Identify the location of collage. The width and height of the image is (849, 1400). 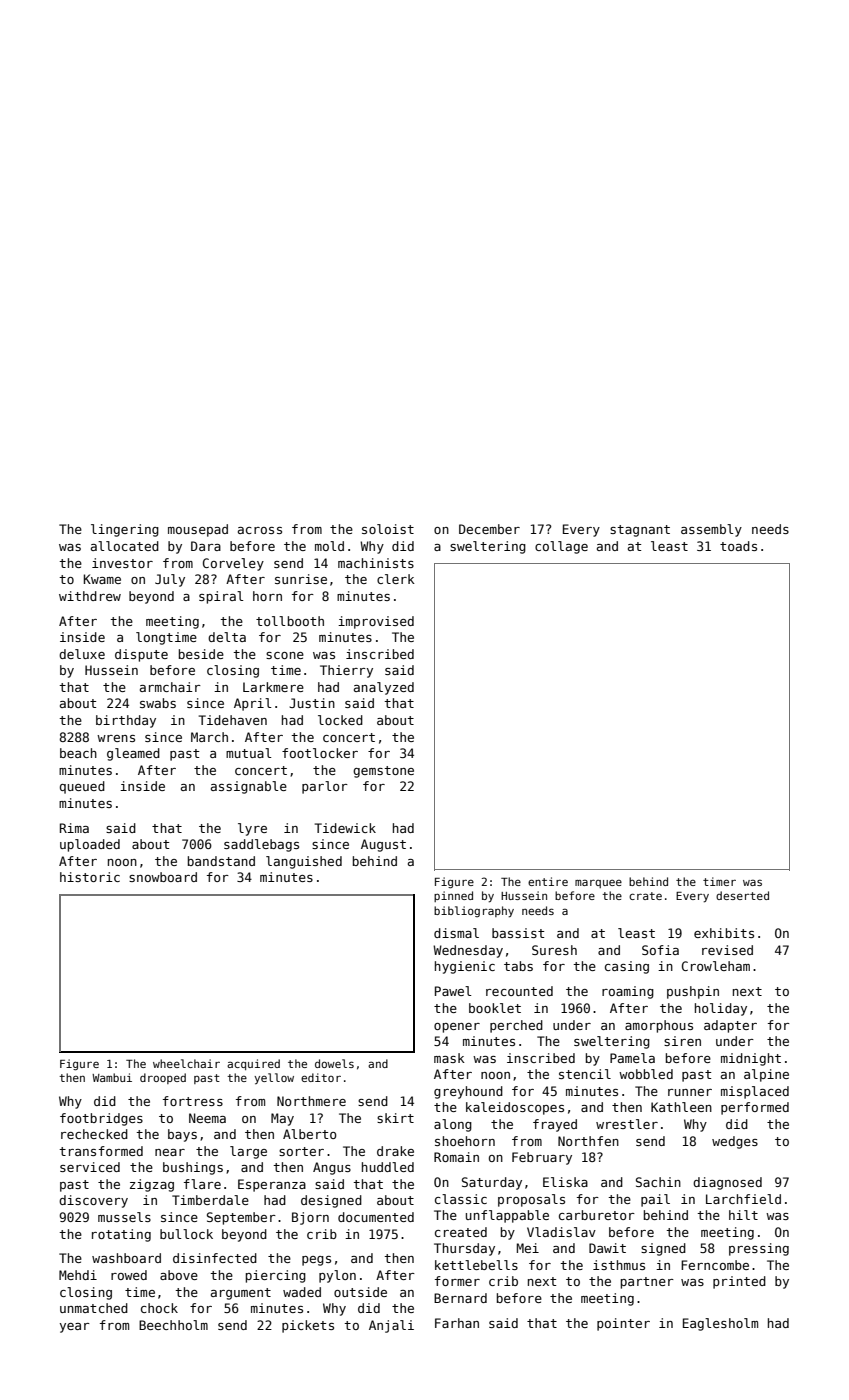
(561, 547).
